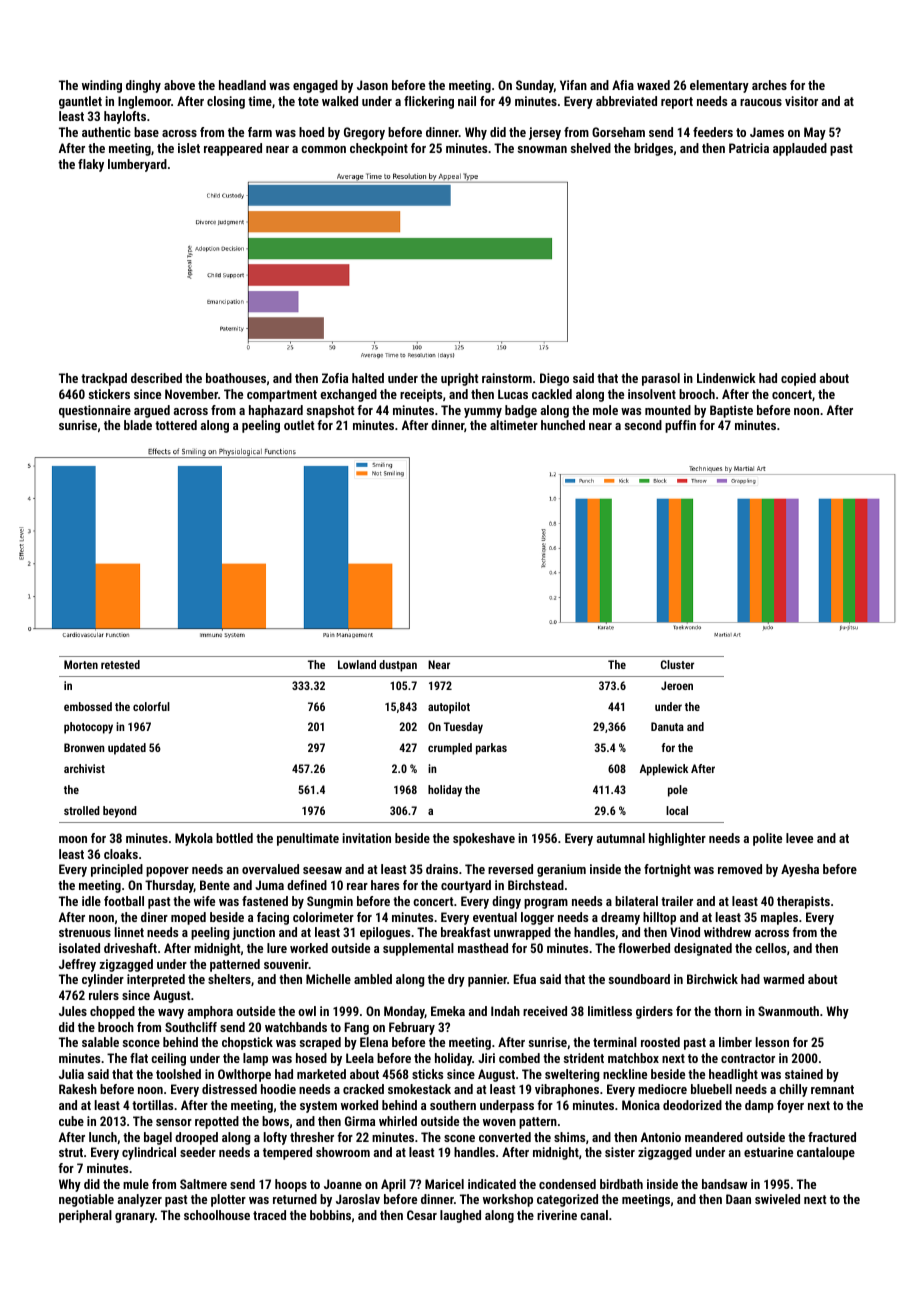 The image size is (924, 1308). I want to click on categorized, so click(567, 1200).
